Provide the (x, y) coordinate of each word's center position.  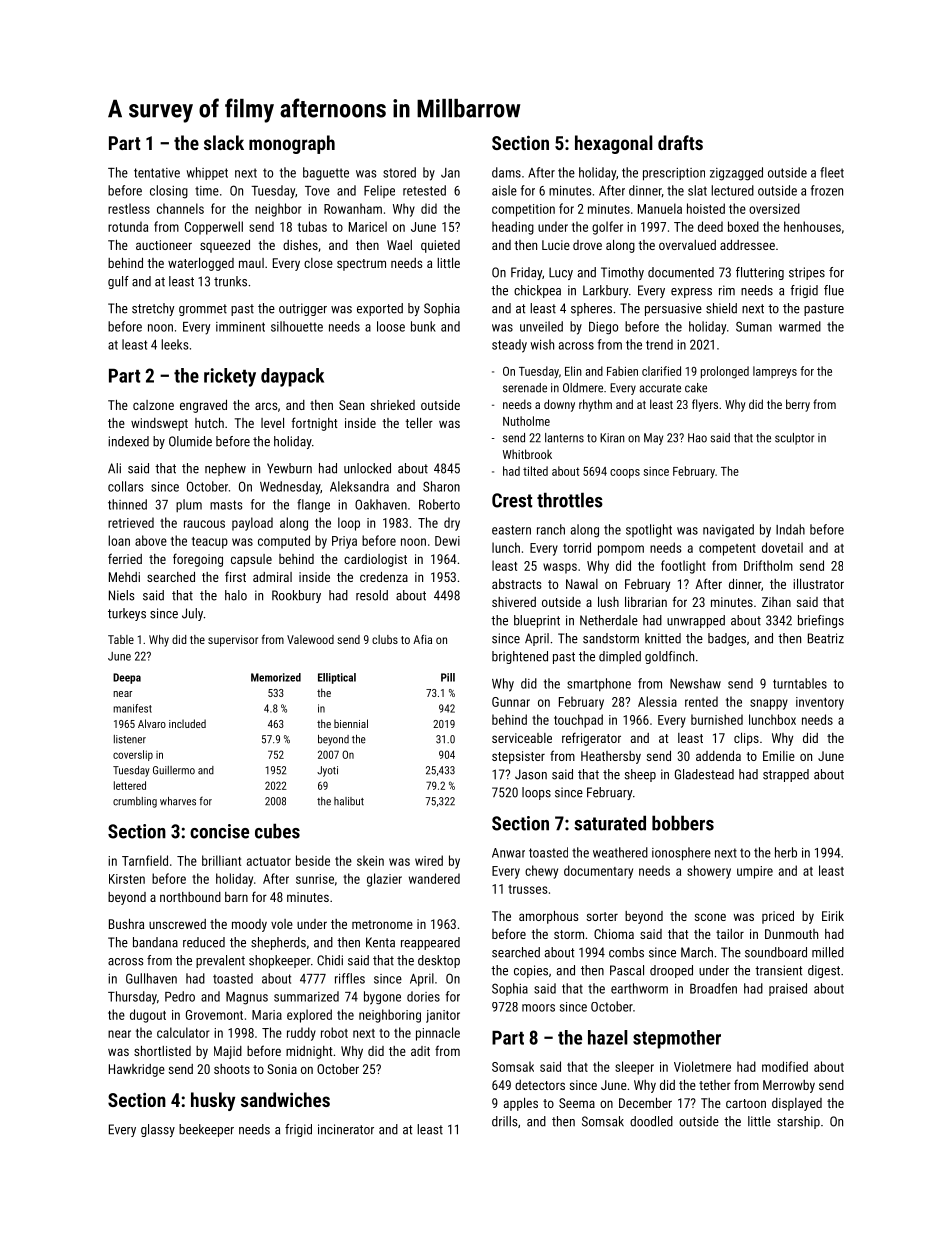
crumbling (135, 802)
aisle (504, 190)
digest (824, 971)
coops (625, 474)
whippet (207, 173)
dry (452, 524)
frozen (827, 190)
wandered (434, 878)
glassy (158, 1130)
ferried (125, 558)
